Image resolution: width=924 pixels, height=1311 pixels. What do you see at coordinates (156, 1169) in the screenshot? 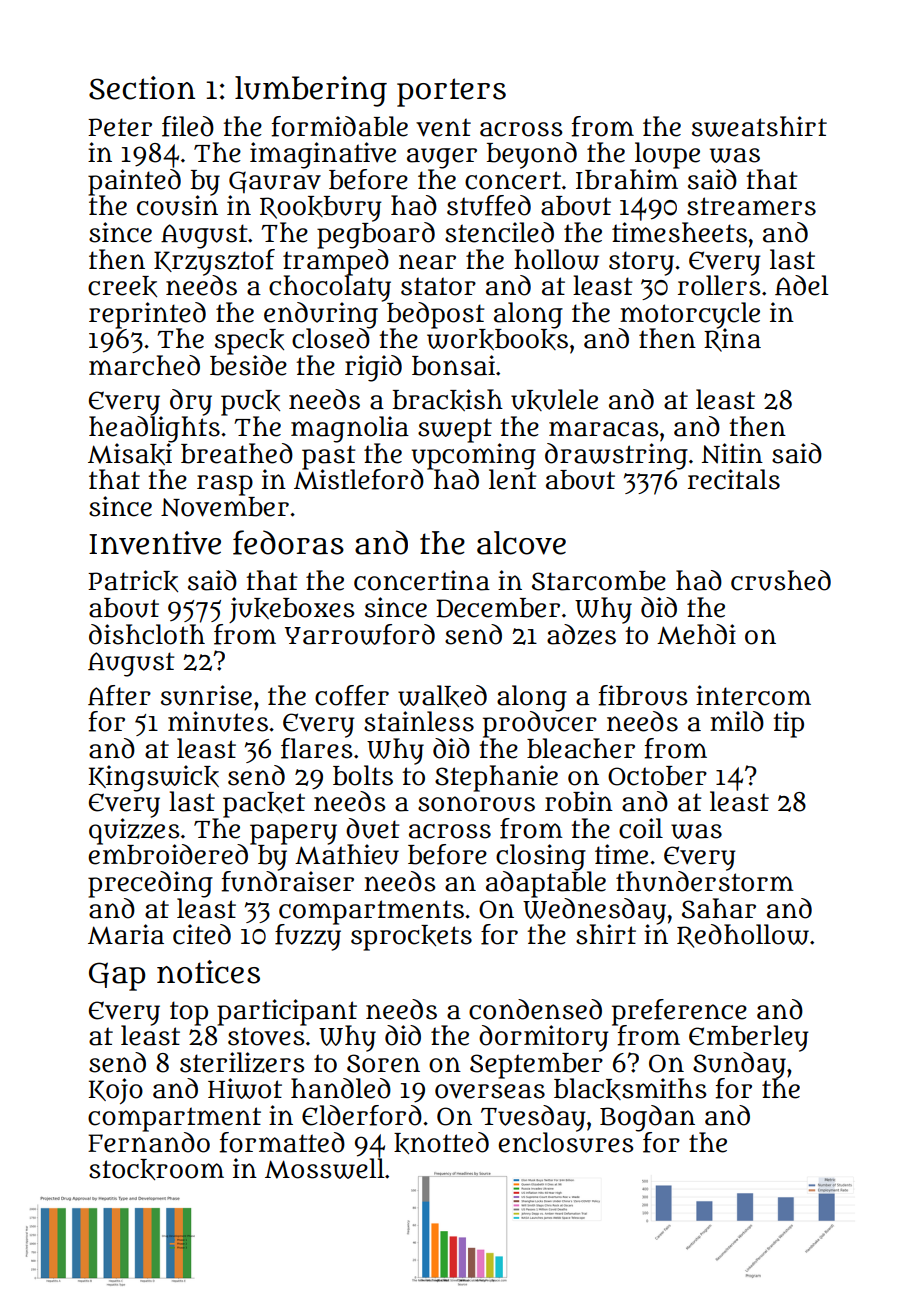
I see `stockroom` at bounding box center [156, 1169].
